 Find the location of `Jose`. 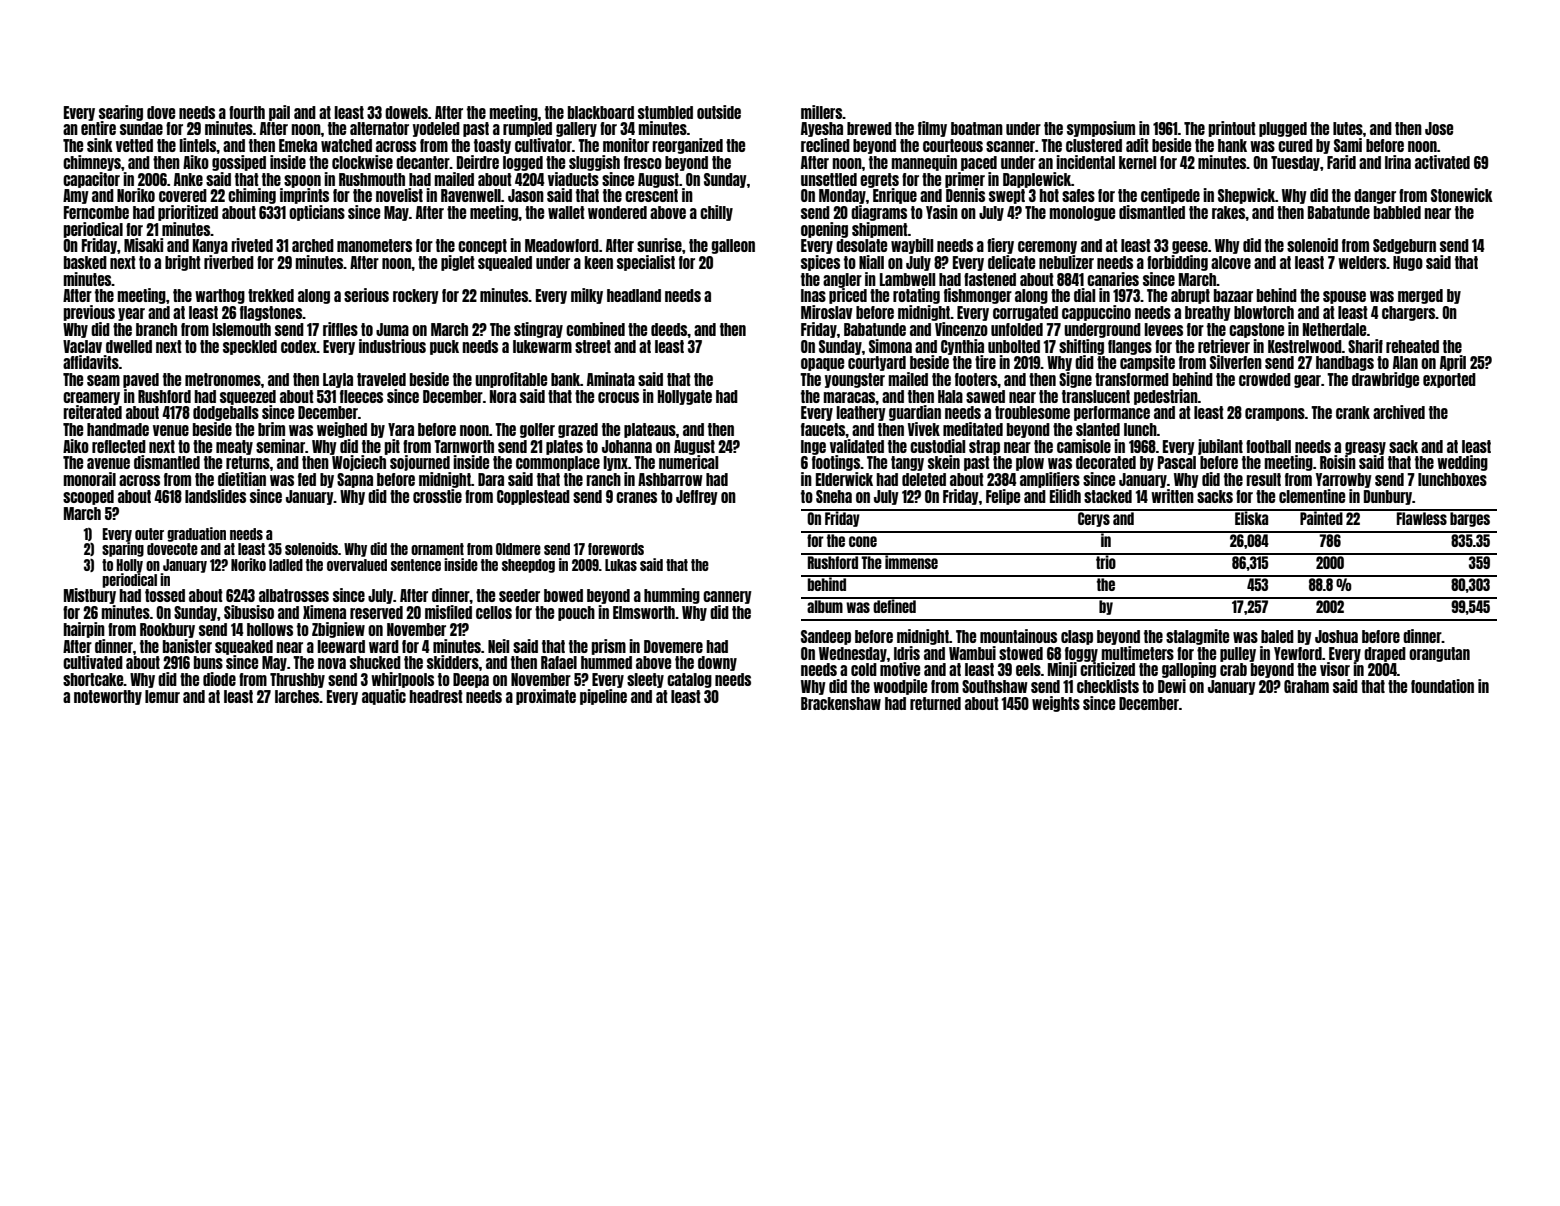

Jose is located at coordinates (1439, 128).
